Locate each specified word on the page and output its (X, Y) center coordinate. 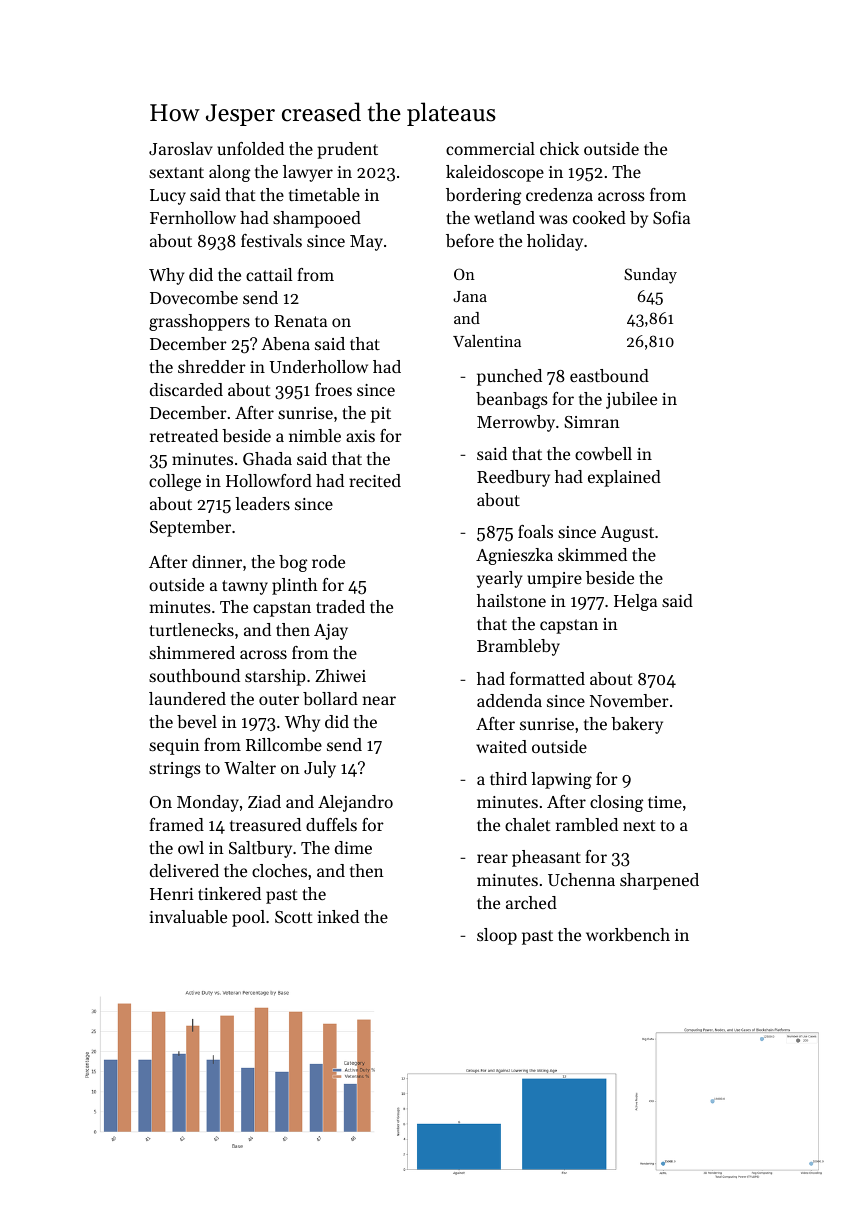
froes (333, 389)
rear (492, 858)
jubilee (631, 400)
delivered (184, 870)
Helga (635, 602)
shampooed (317, 219)
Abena (285, 343)
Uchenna (581, 879)
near (379, 700)
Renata (300, 321)
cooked (599, 217)
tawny (245, 587)
